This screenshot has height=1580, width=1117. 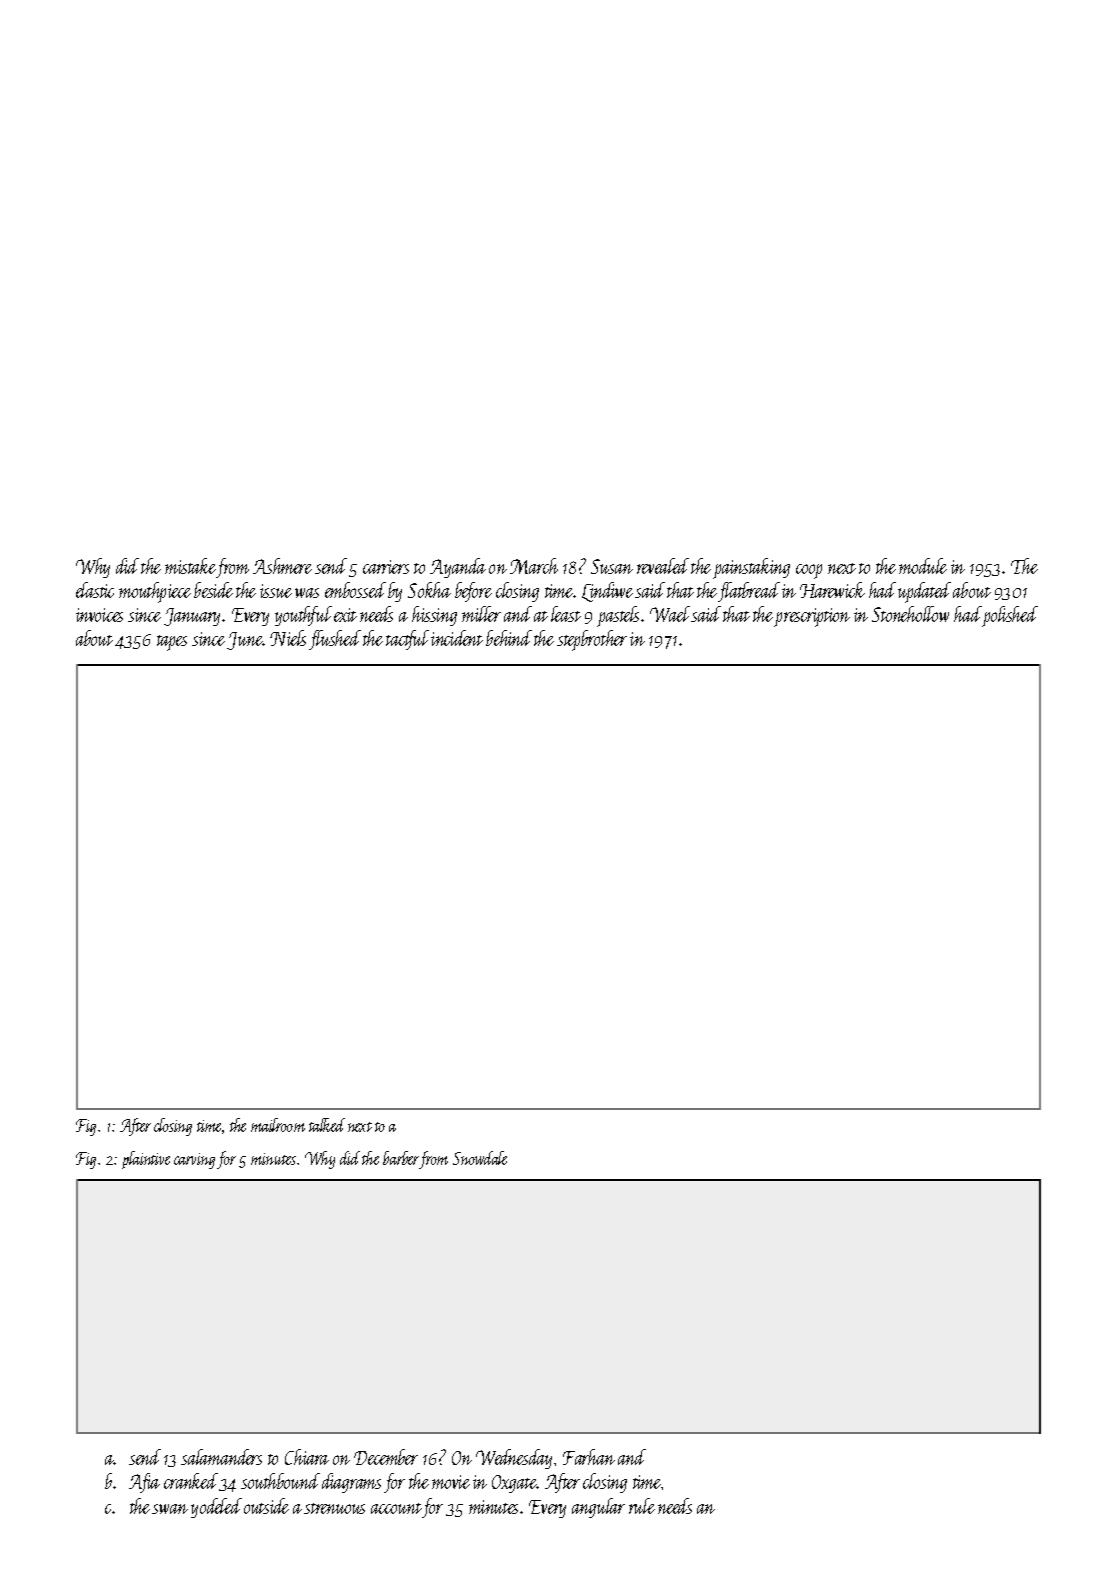 I want to click on June, so click(x=245, y=641).
